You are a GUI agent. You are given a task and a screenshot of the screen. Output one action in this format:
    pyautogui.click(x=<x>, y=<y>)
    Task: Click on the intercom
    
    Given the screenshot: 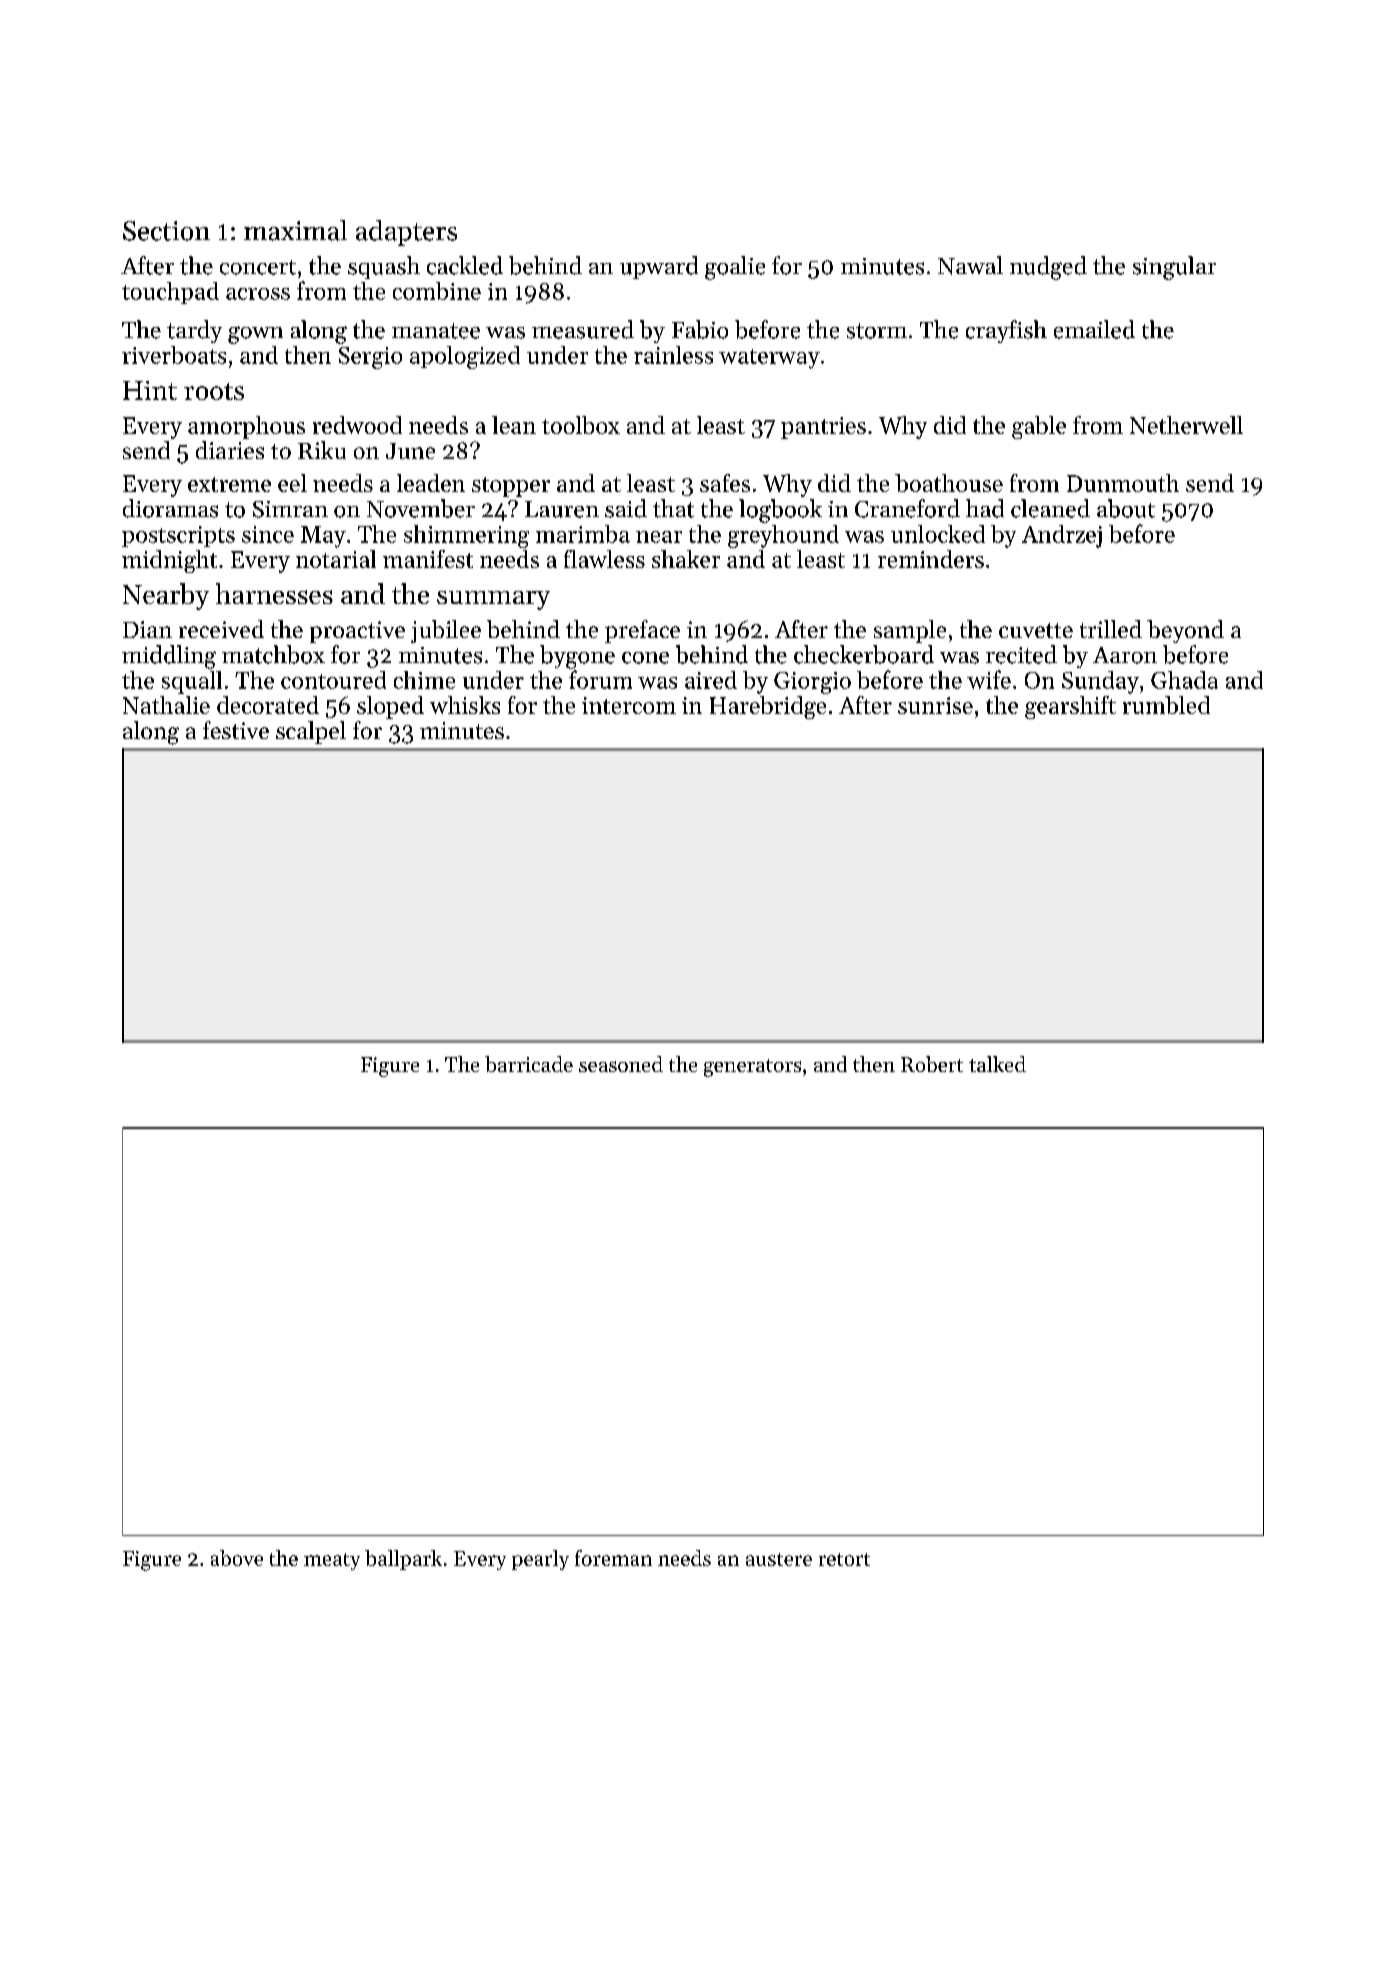 What is the action you would take?
    pyautogui.click(x=629, y=705)
